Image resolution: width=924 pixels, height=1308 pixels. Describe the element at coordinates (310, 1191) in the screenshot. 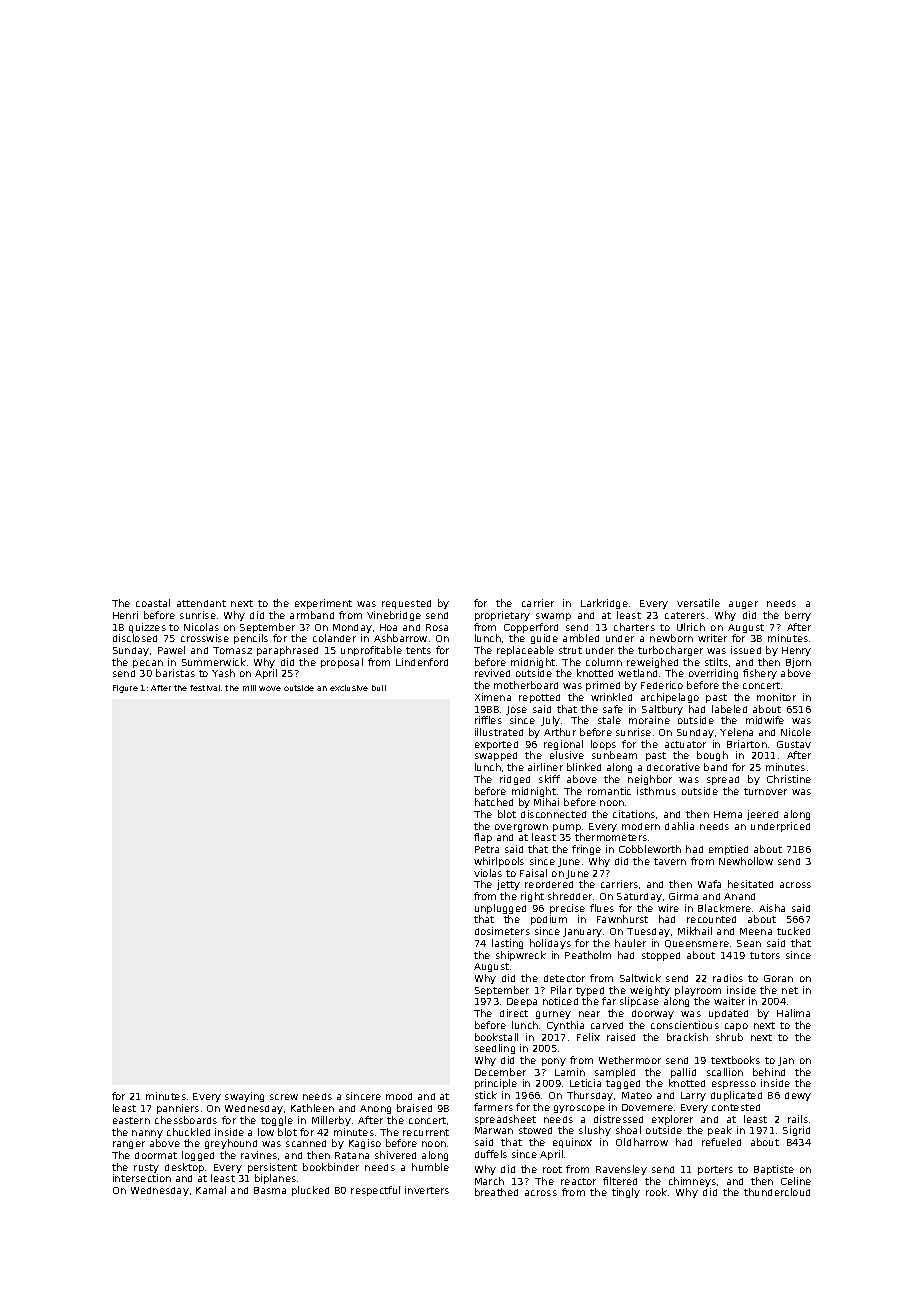

I see `plucked` at that location.
